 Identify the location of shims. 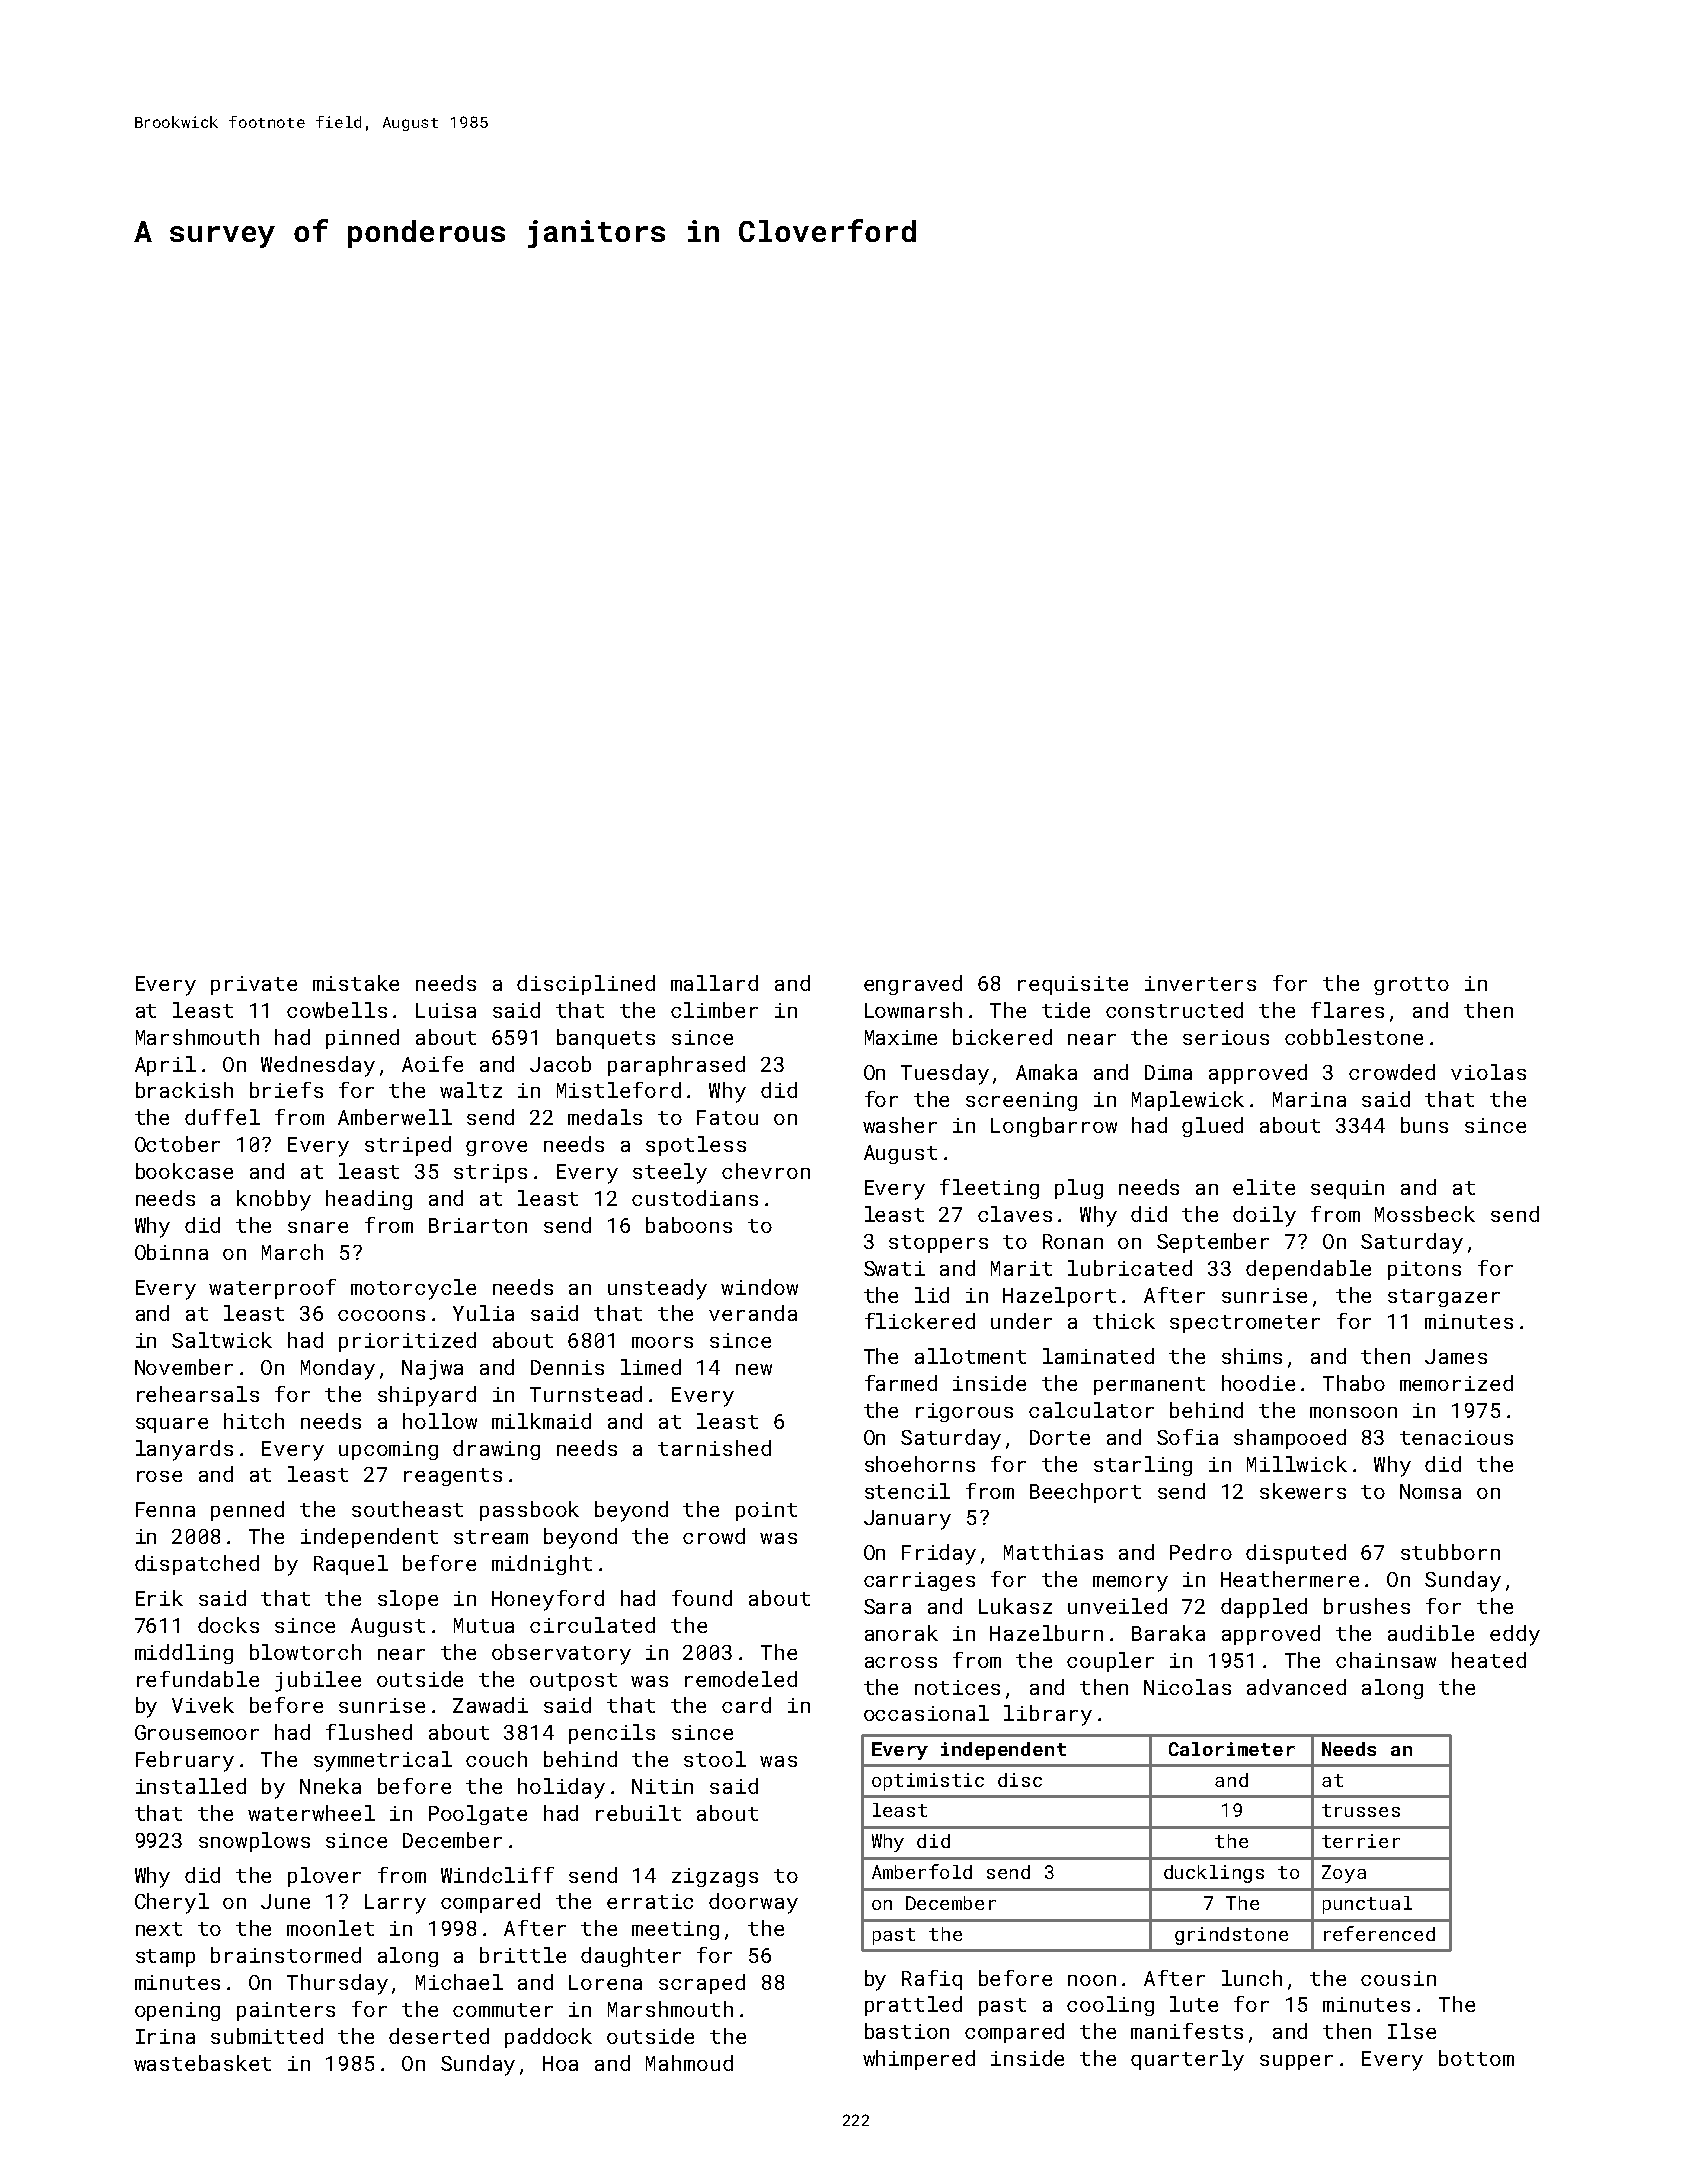
(1252, 1356).
